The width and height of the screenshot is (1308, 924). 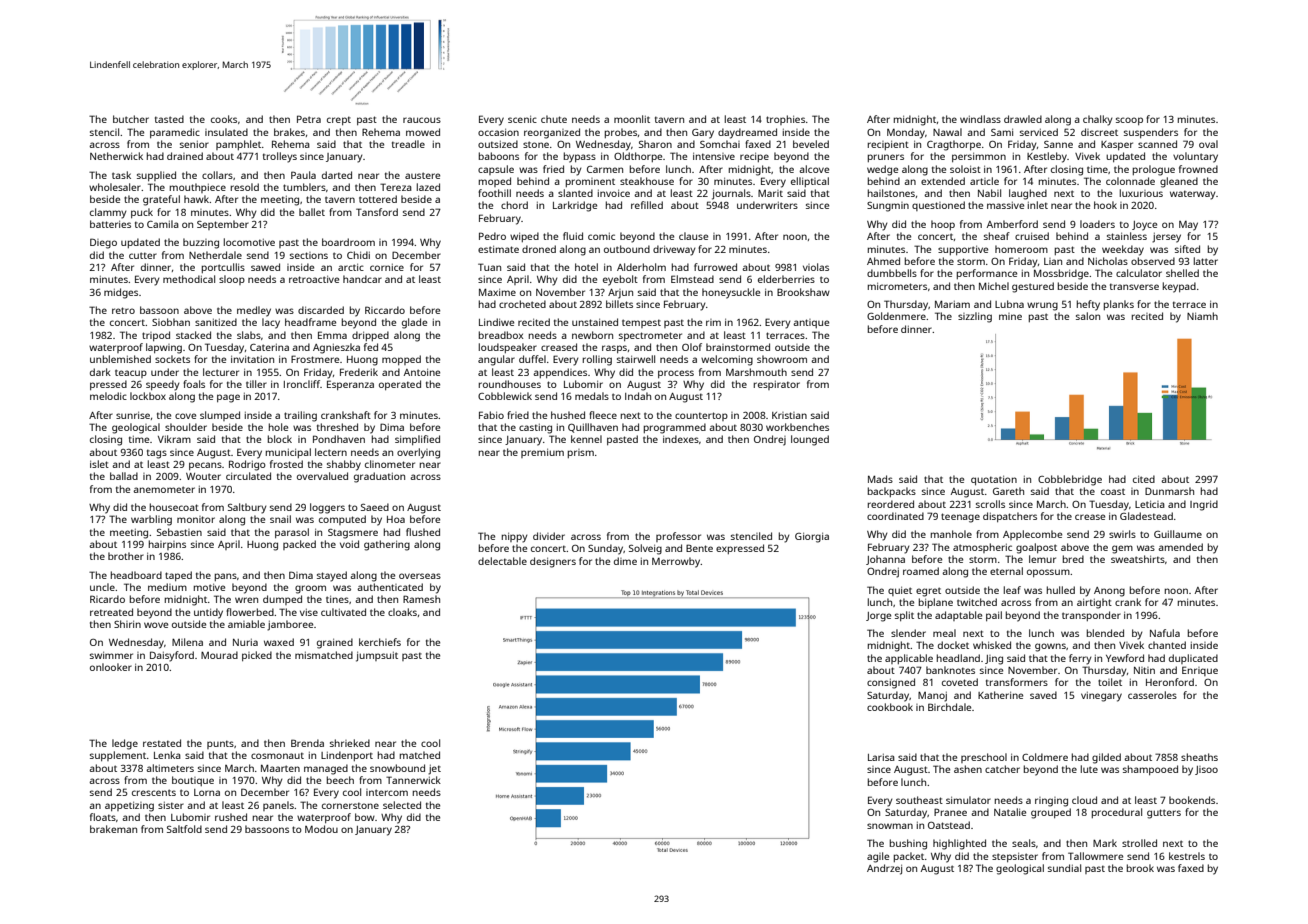 I want to click on methodical, so click(x=189, y=279).
